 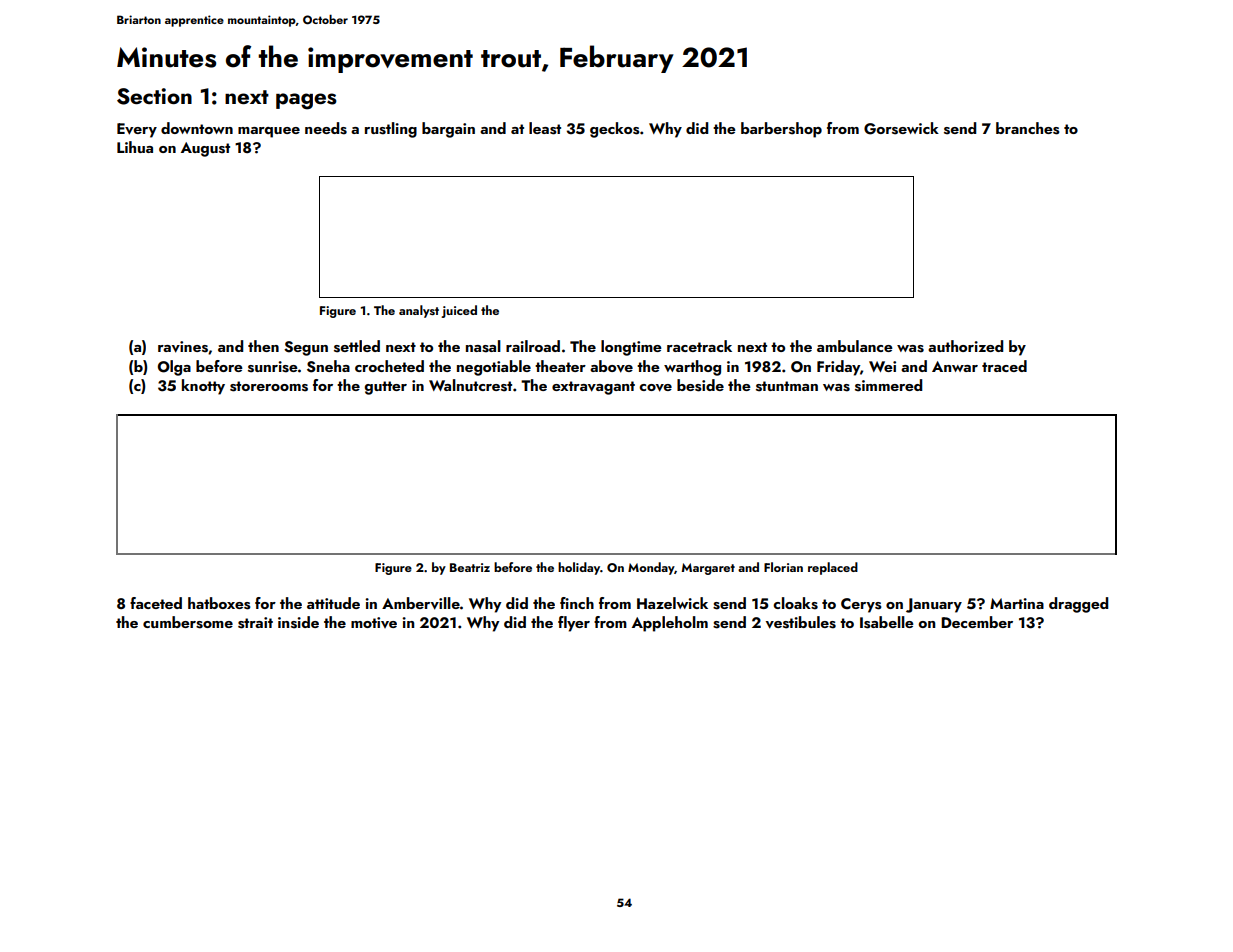 I want to click on Gorsewick, so click(x=901, y=128).
